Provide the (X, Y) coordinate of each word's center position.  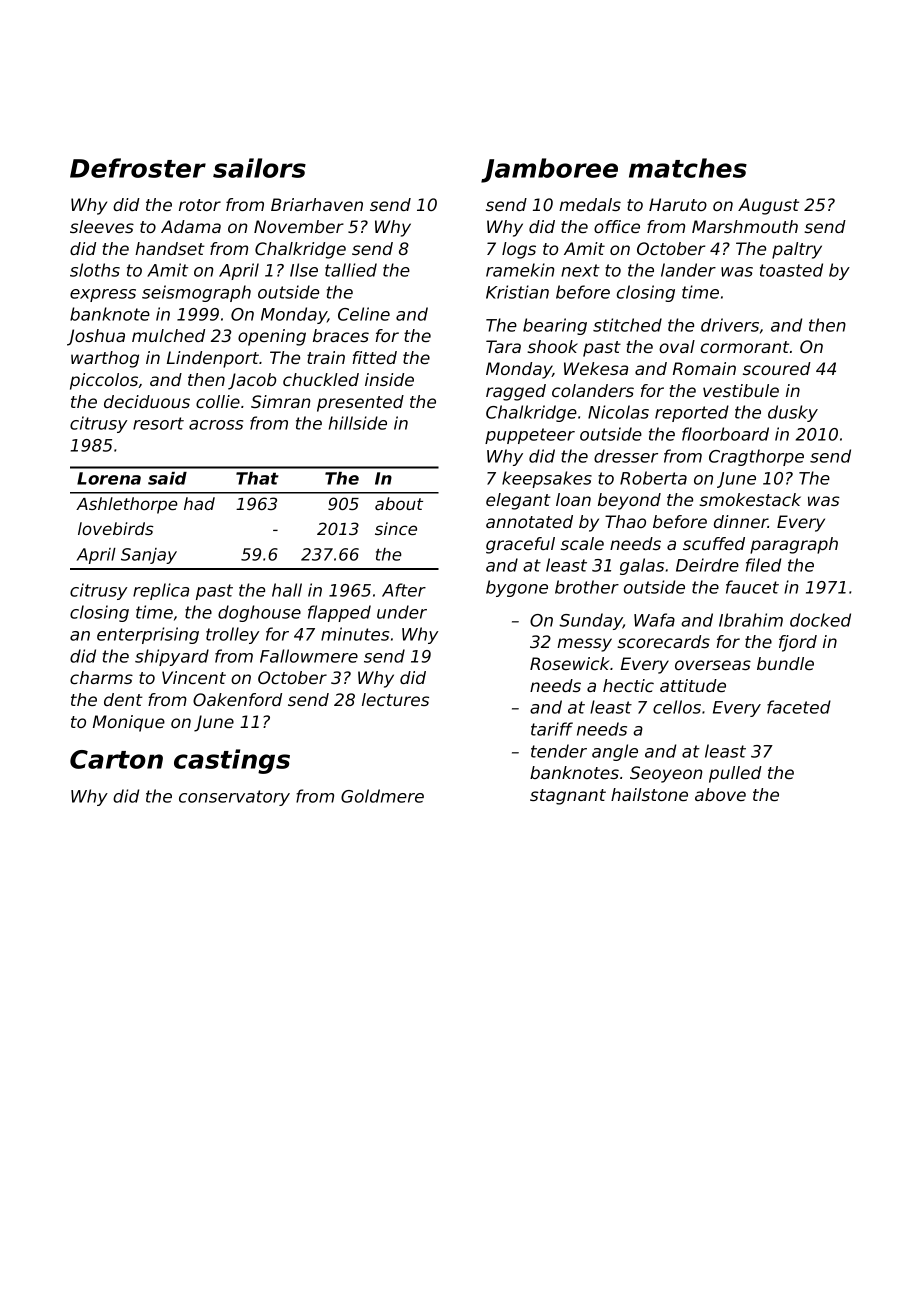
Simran (280, 401)
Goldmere (382, 796)
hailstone (649, 794)
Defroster (138, 168)
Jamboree (549, 170)
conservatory (234, 798)
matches (688, 168)
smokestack (750, 499)
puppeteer (530, 436)
